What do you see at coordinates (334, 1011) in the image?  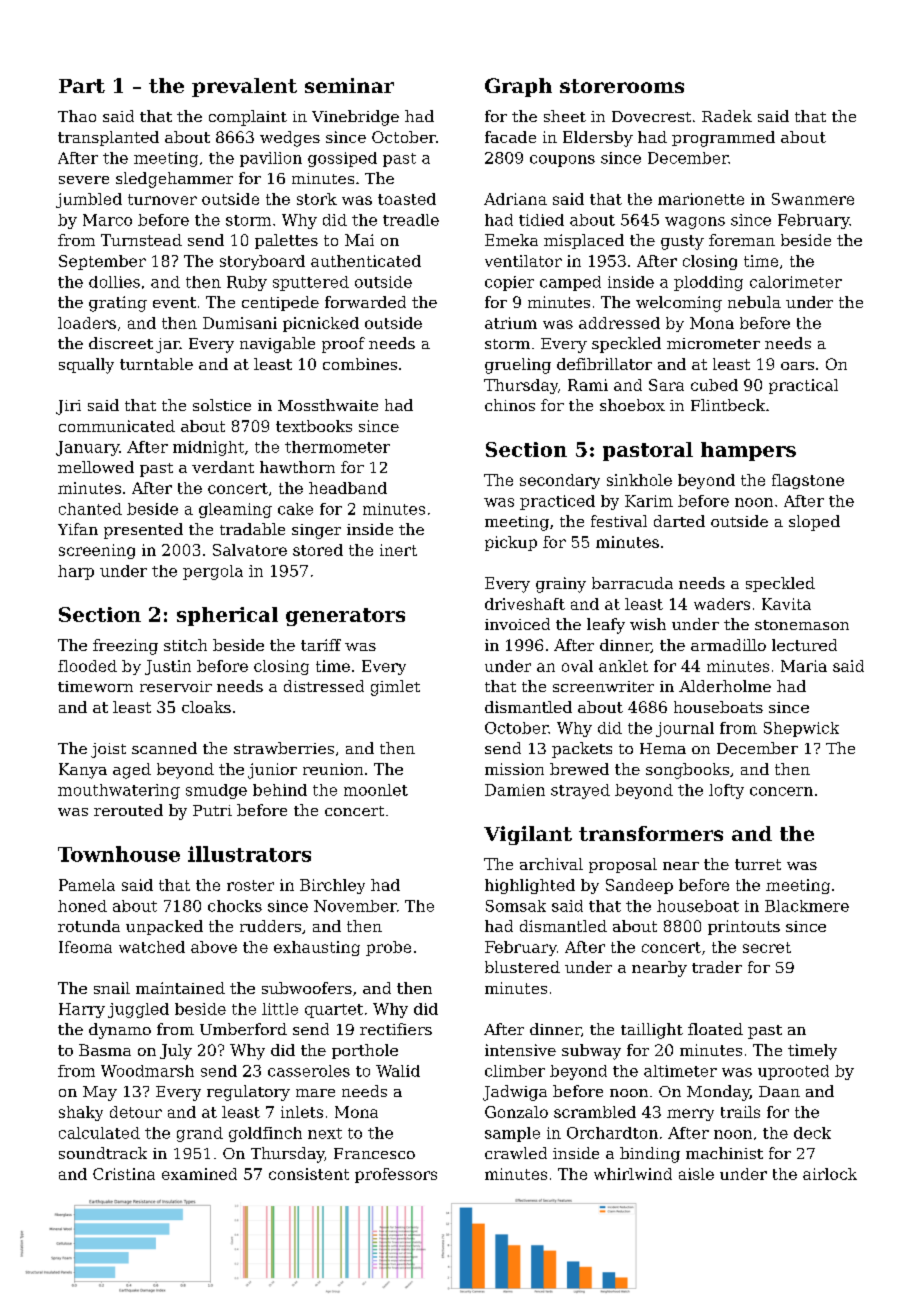 I see `quartet` at bounding box center [334, 1011].
